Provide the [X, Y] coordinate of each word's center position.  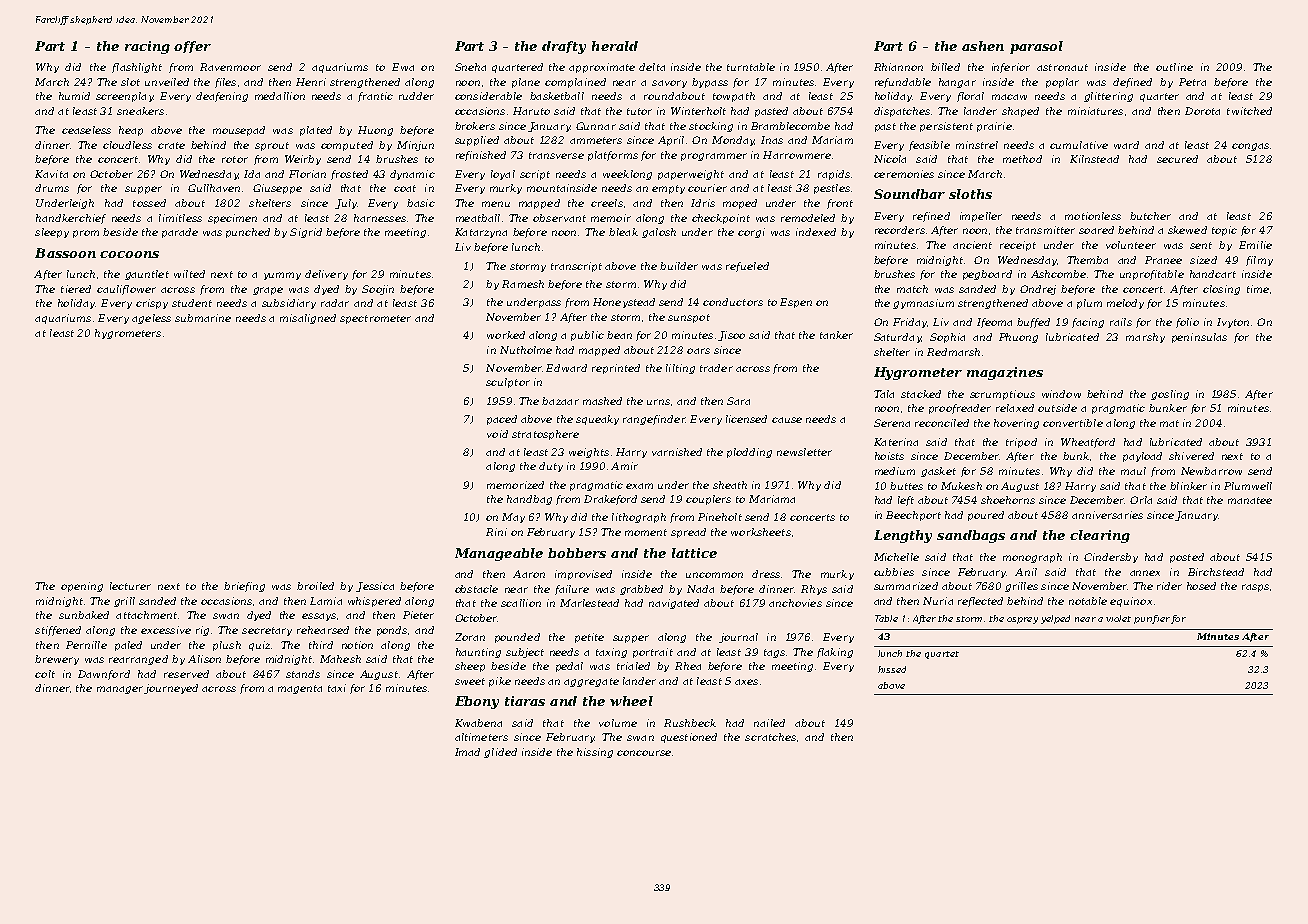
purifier [1152, 619]
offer [192, 47]
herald [615, 46]
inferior [1011, 68]
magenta [300, 689]
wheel [631, 701]
